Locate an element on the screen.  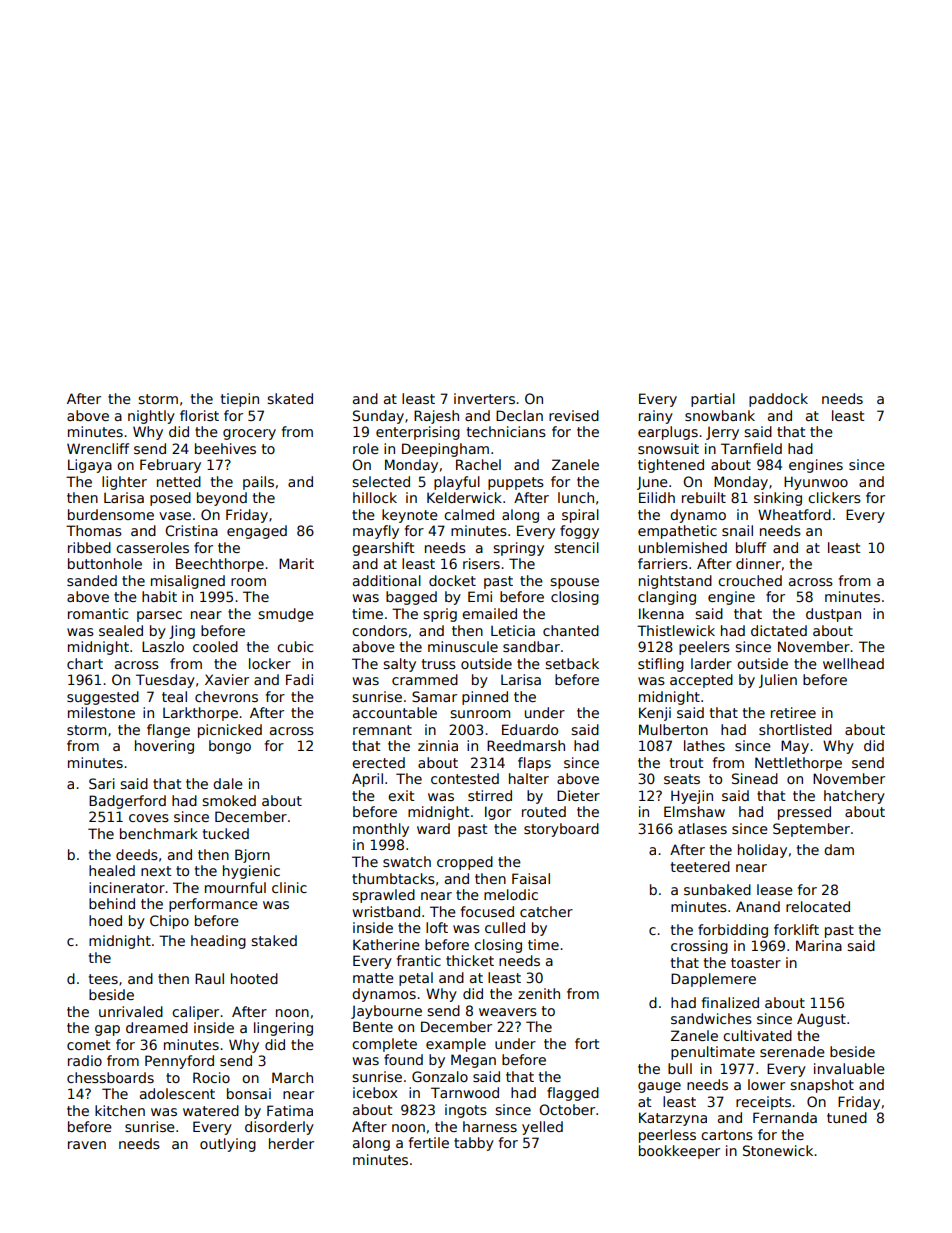
buttonhole is located at coordinates (105, 563).
